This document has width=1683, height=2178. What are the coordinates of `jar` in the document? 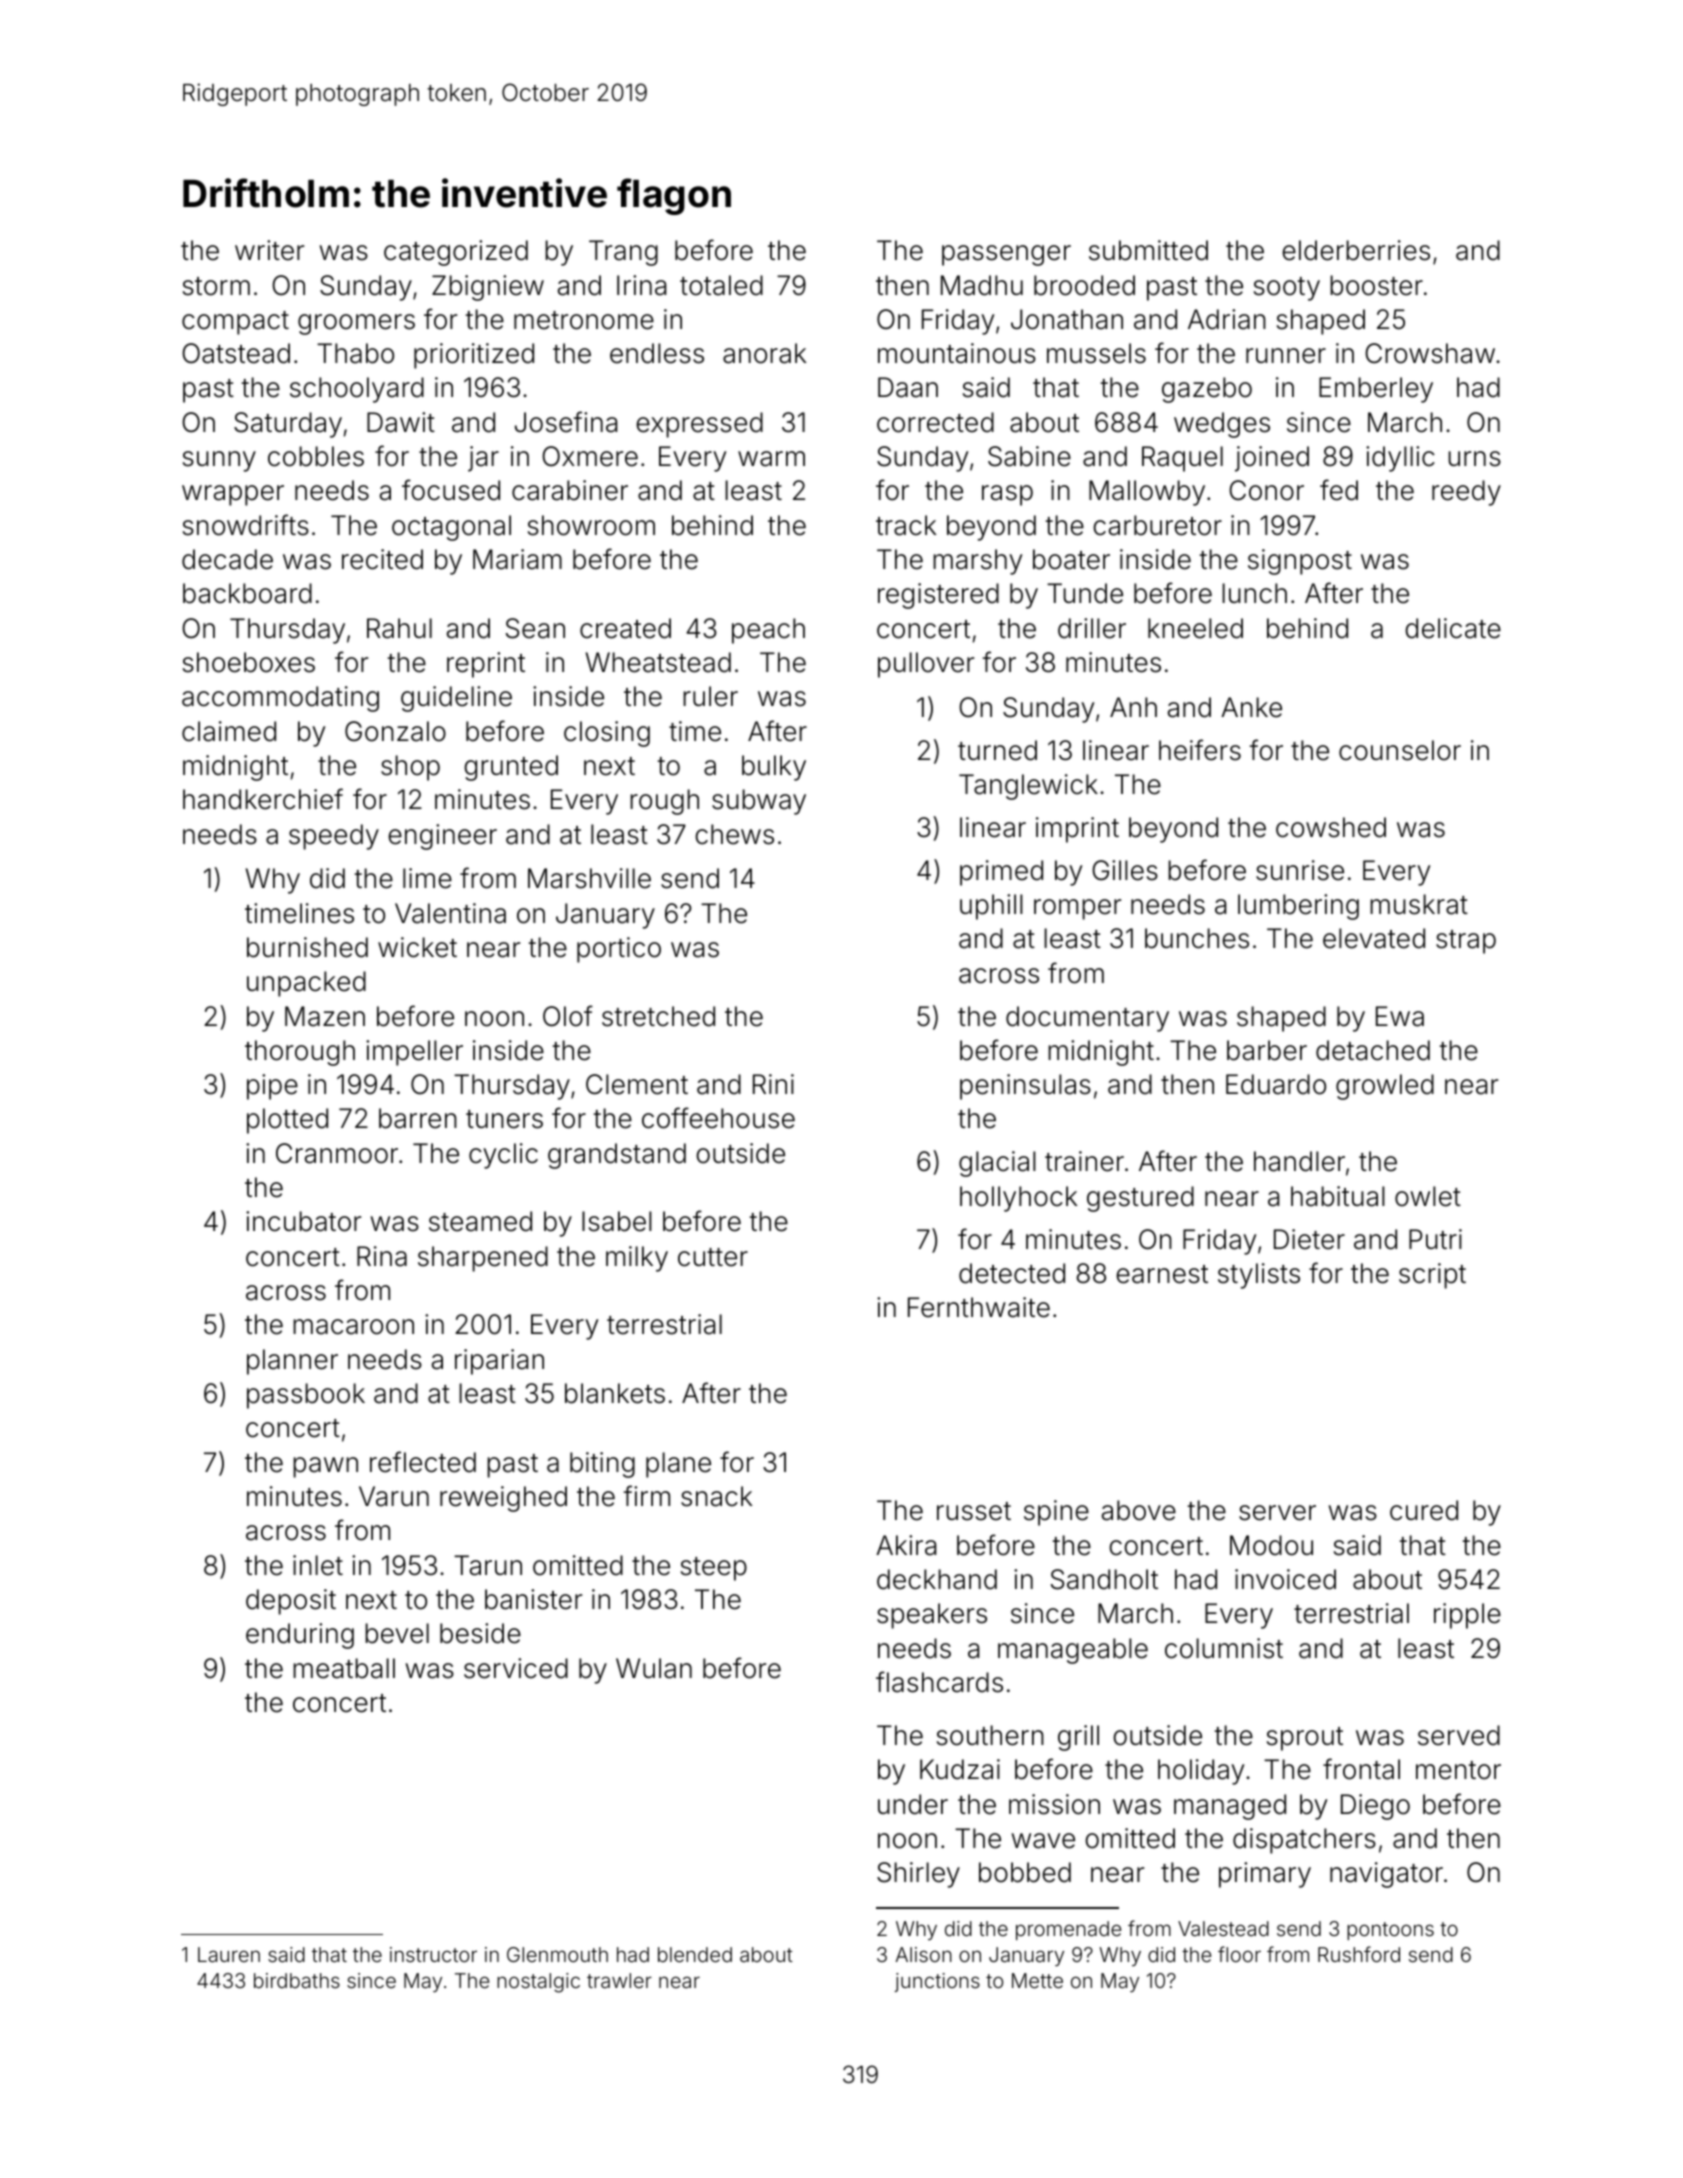 It's located at (483, 459).
